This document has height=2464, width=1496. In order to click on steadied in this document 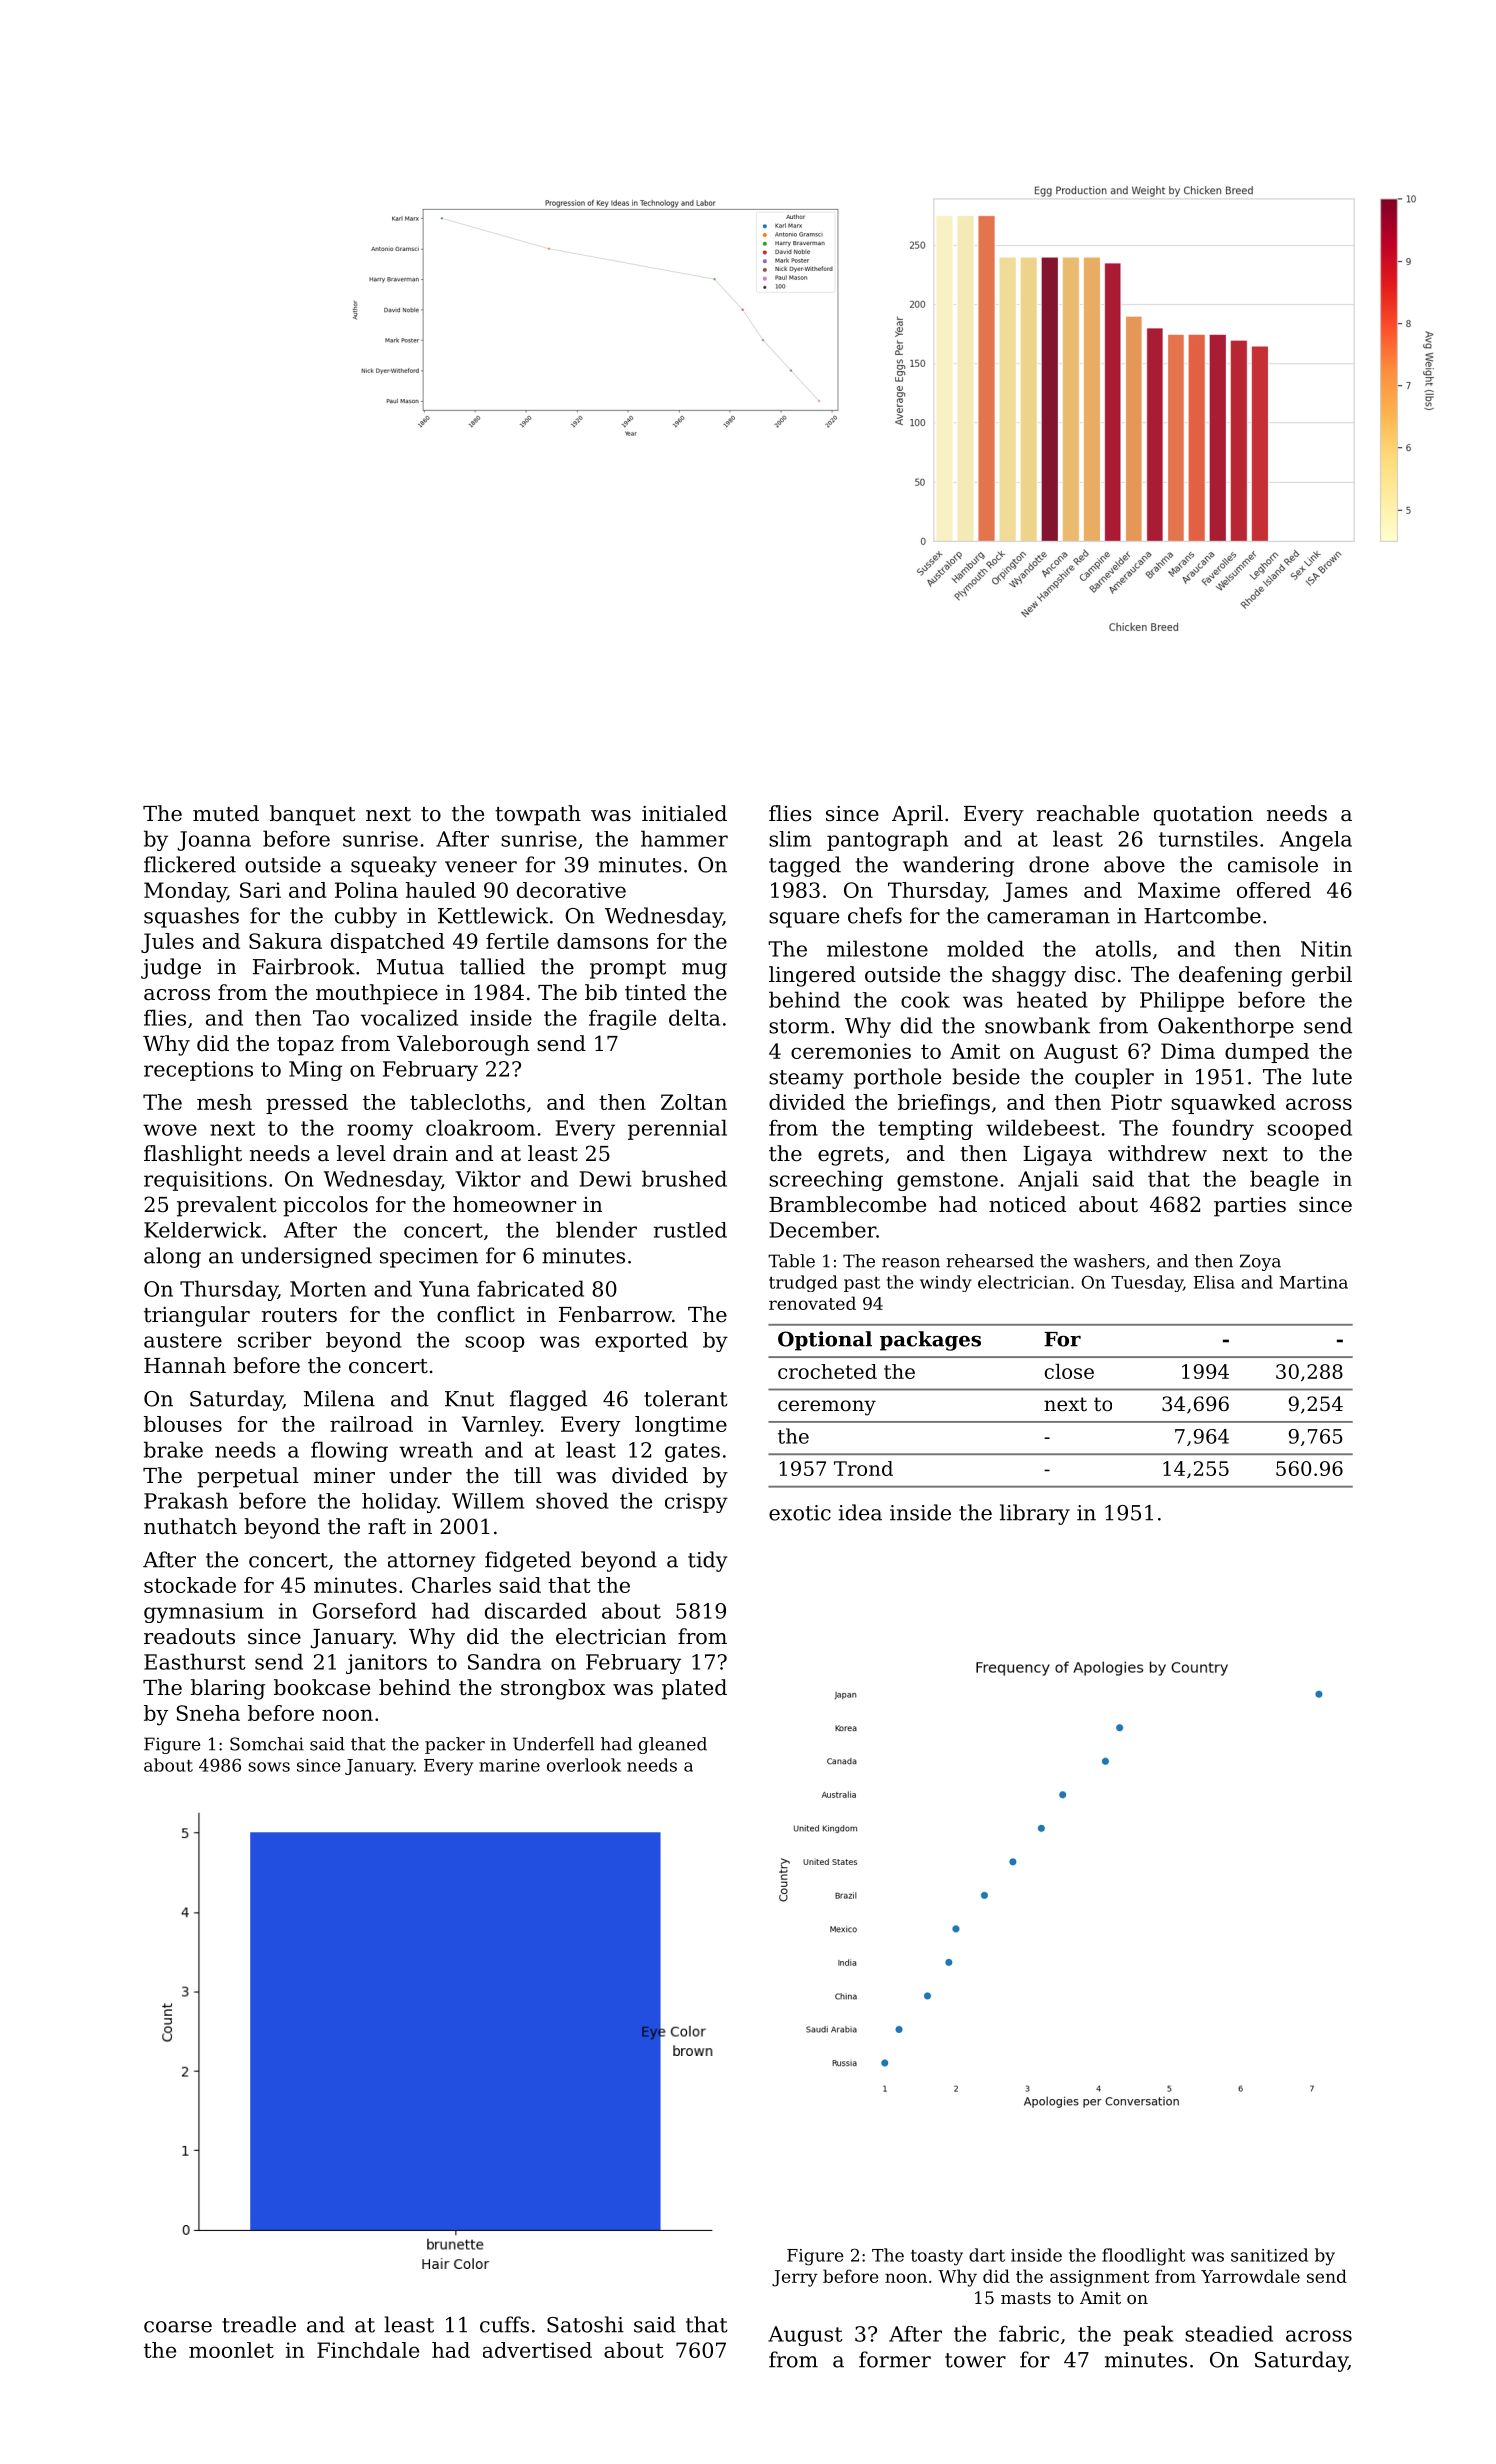, I will do `click(1229, 2333)`.
